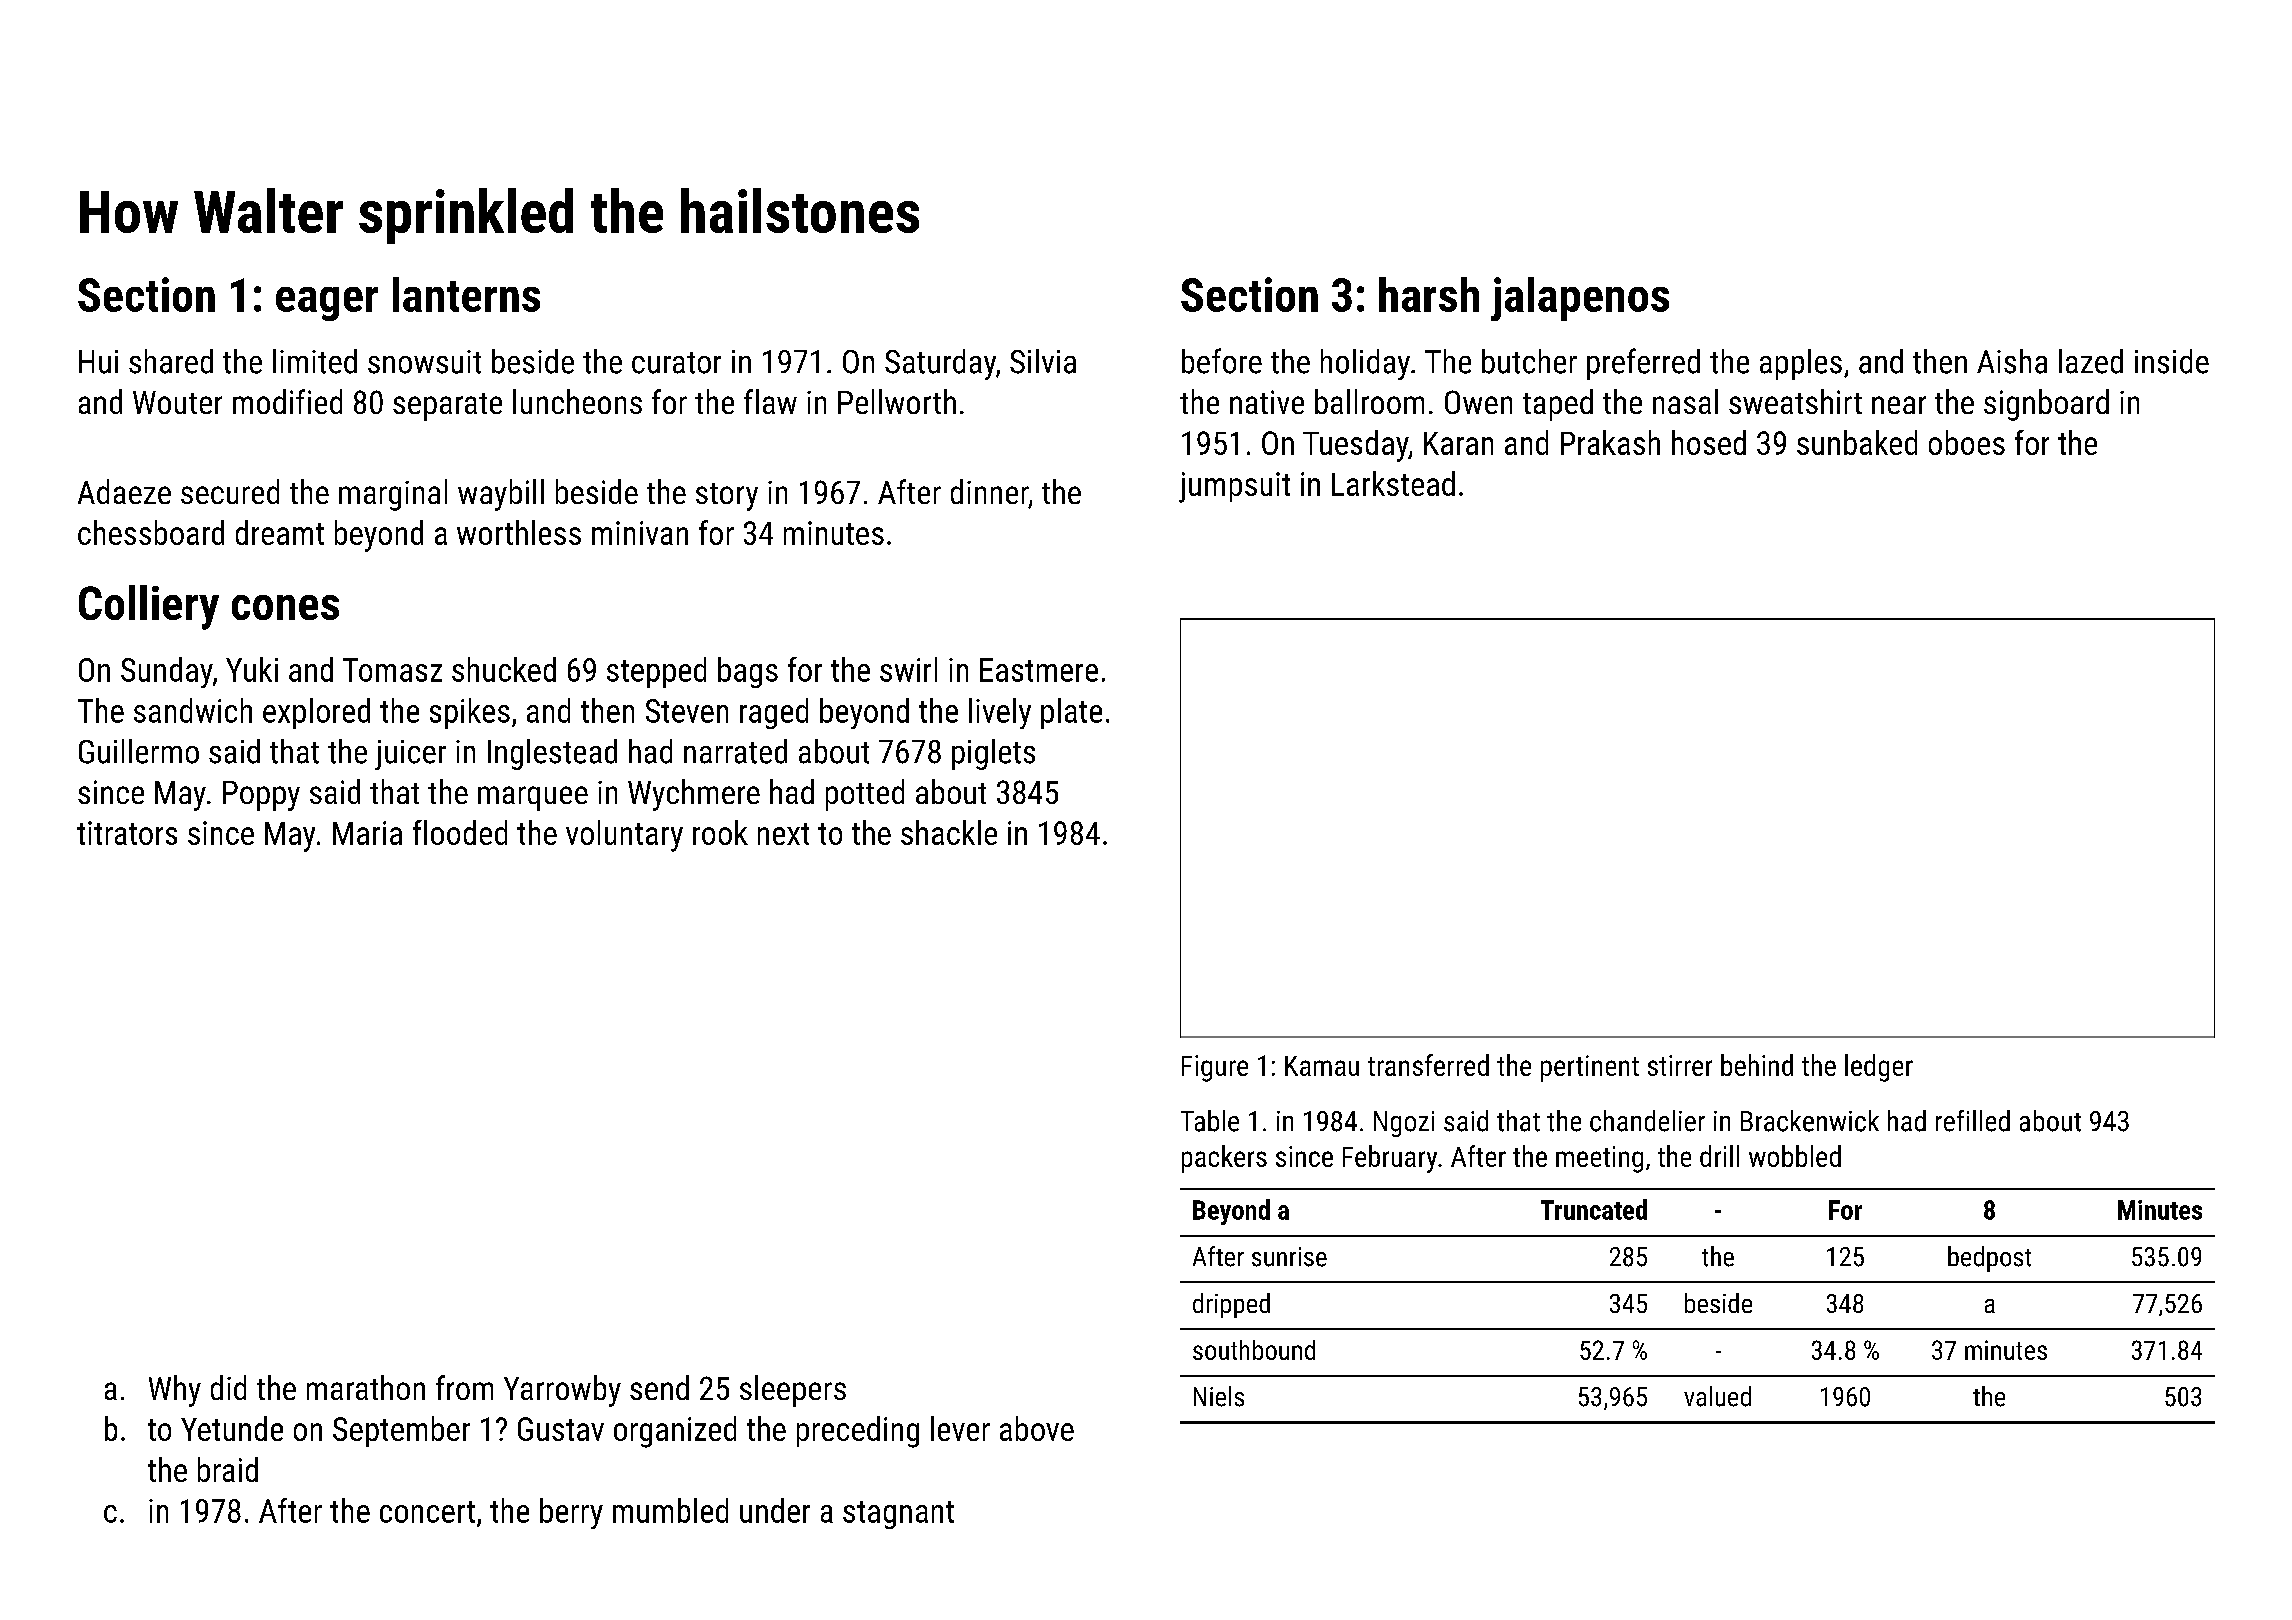 The height and width of the document is (1620, 2292). What do you see at coordinates (1967, 442) in the document?
I see `oboes` at bounding box center [1967, 442].
